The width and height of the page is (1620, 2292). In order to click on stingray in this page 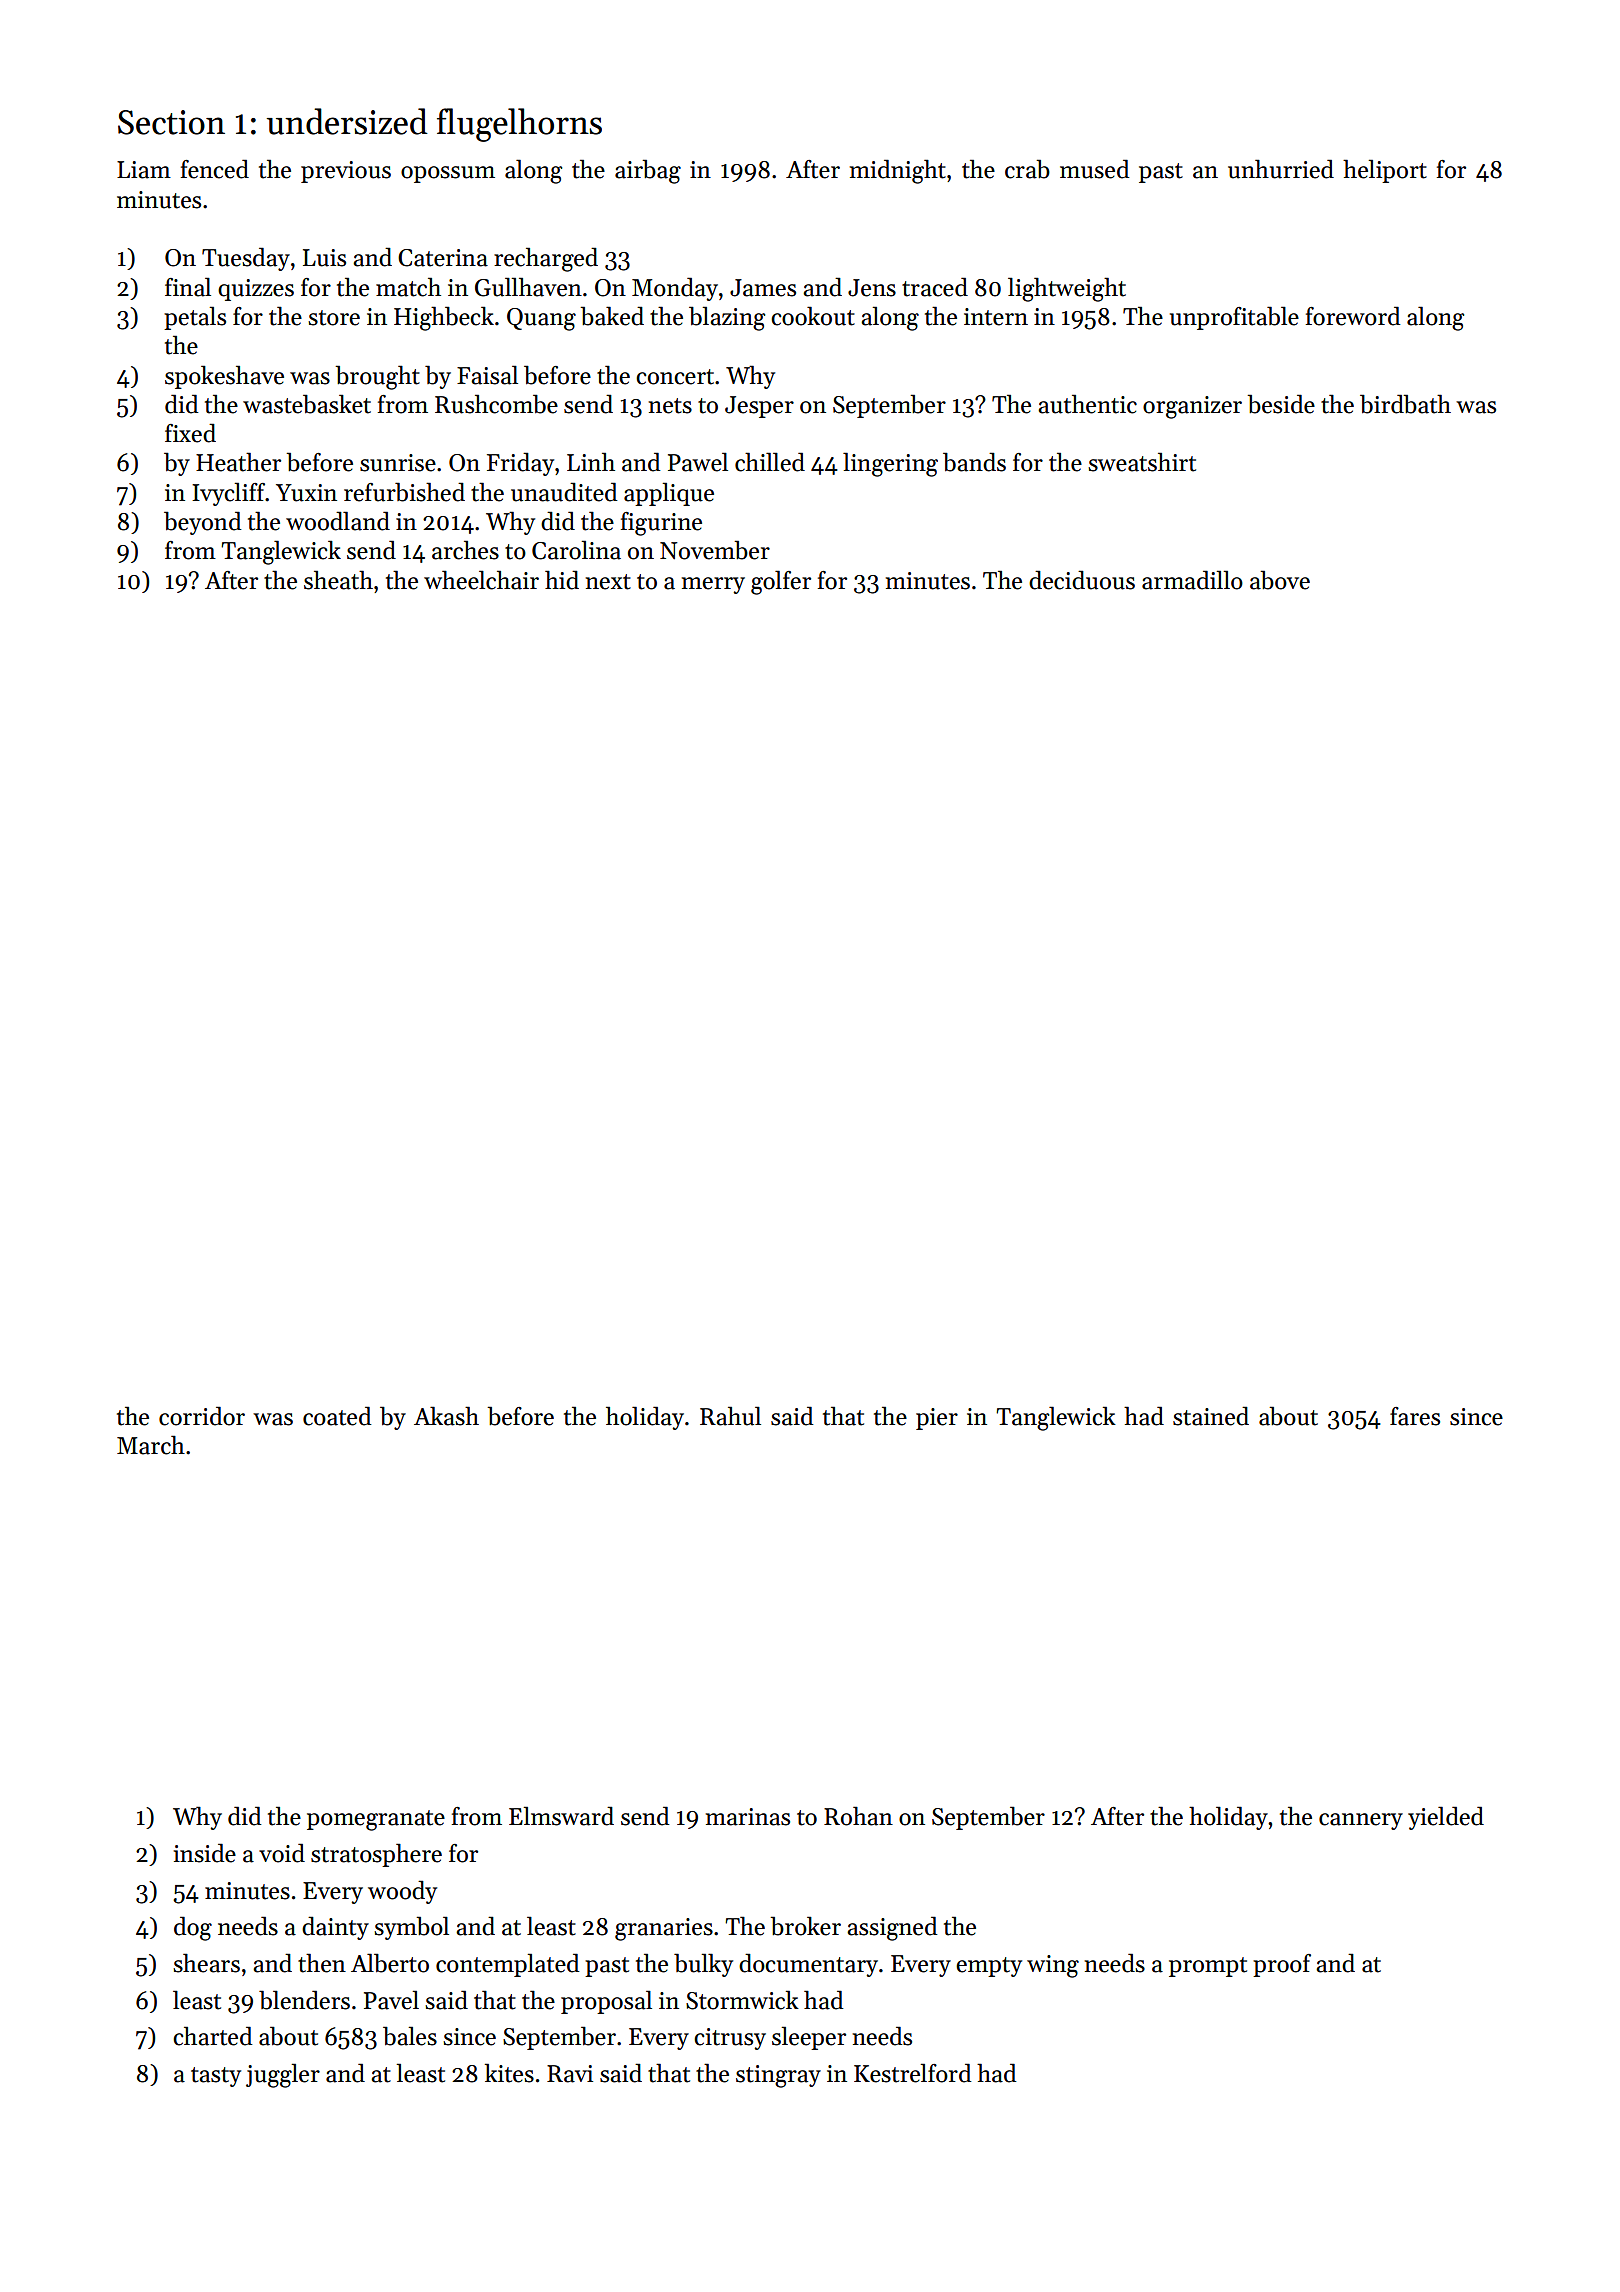, I will do `click(778, 2076)`.
